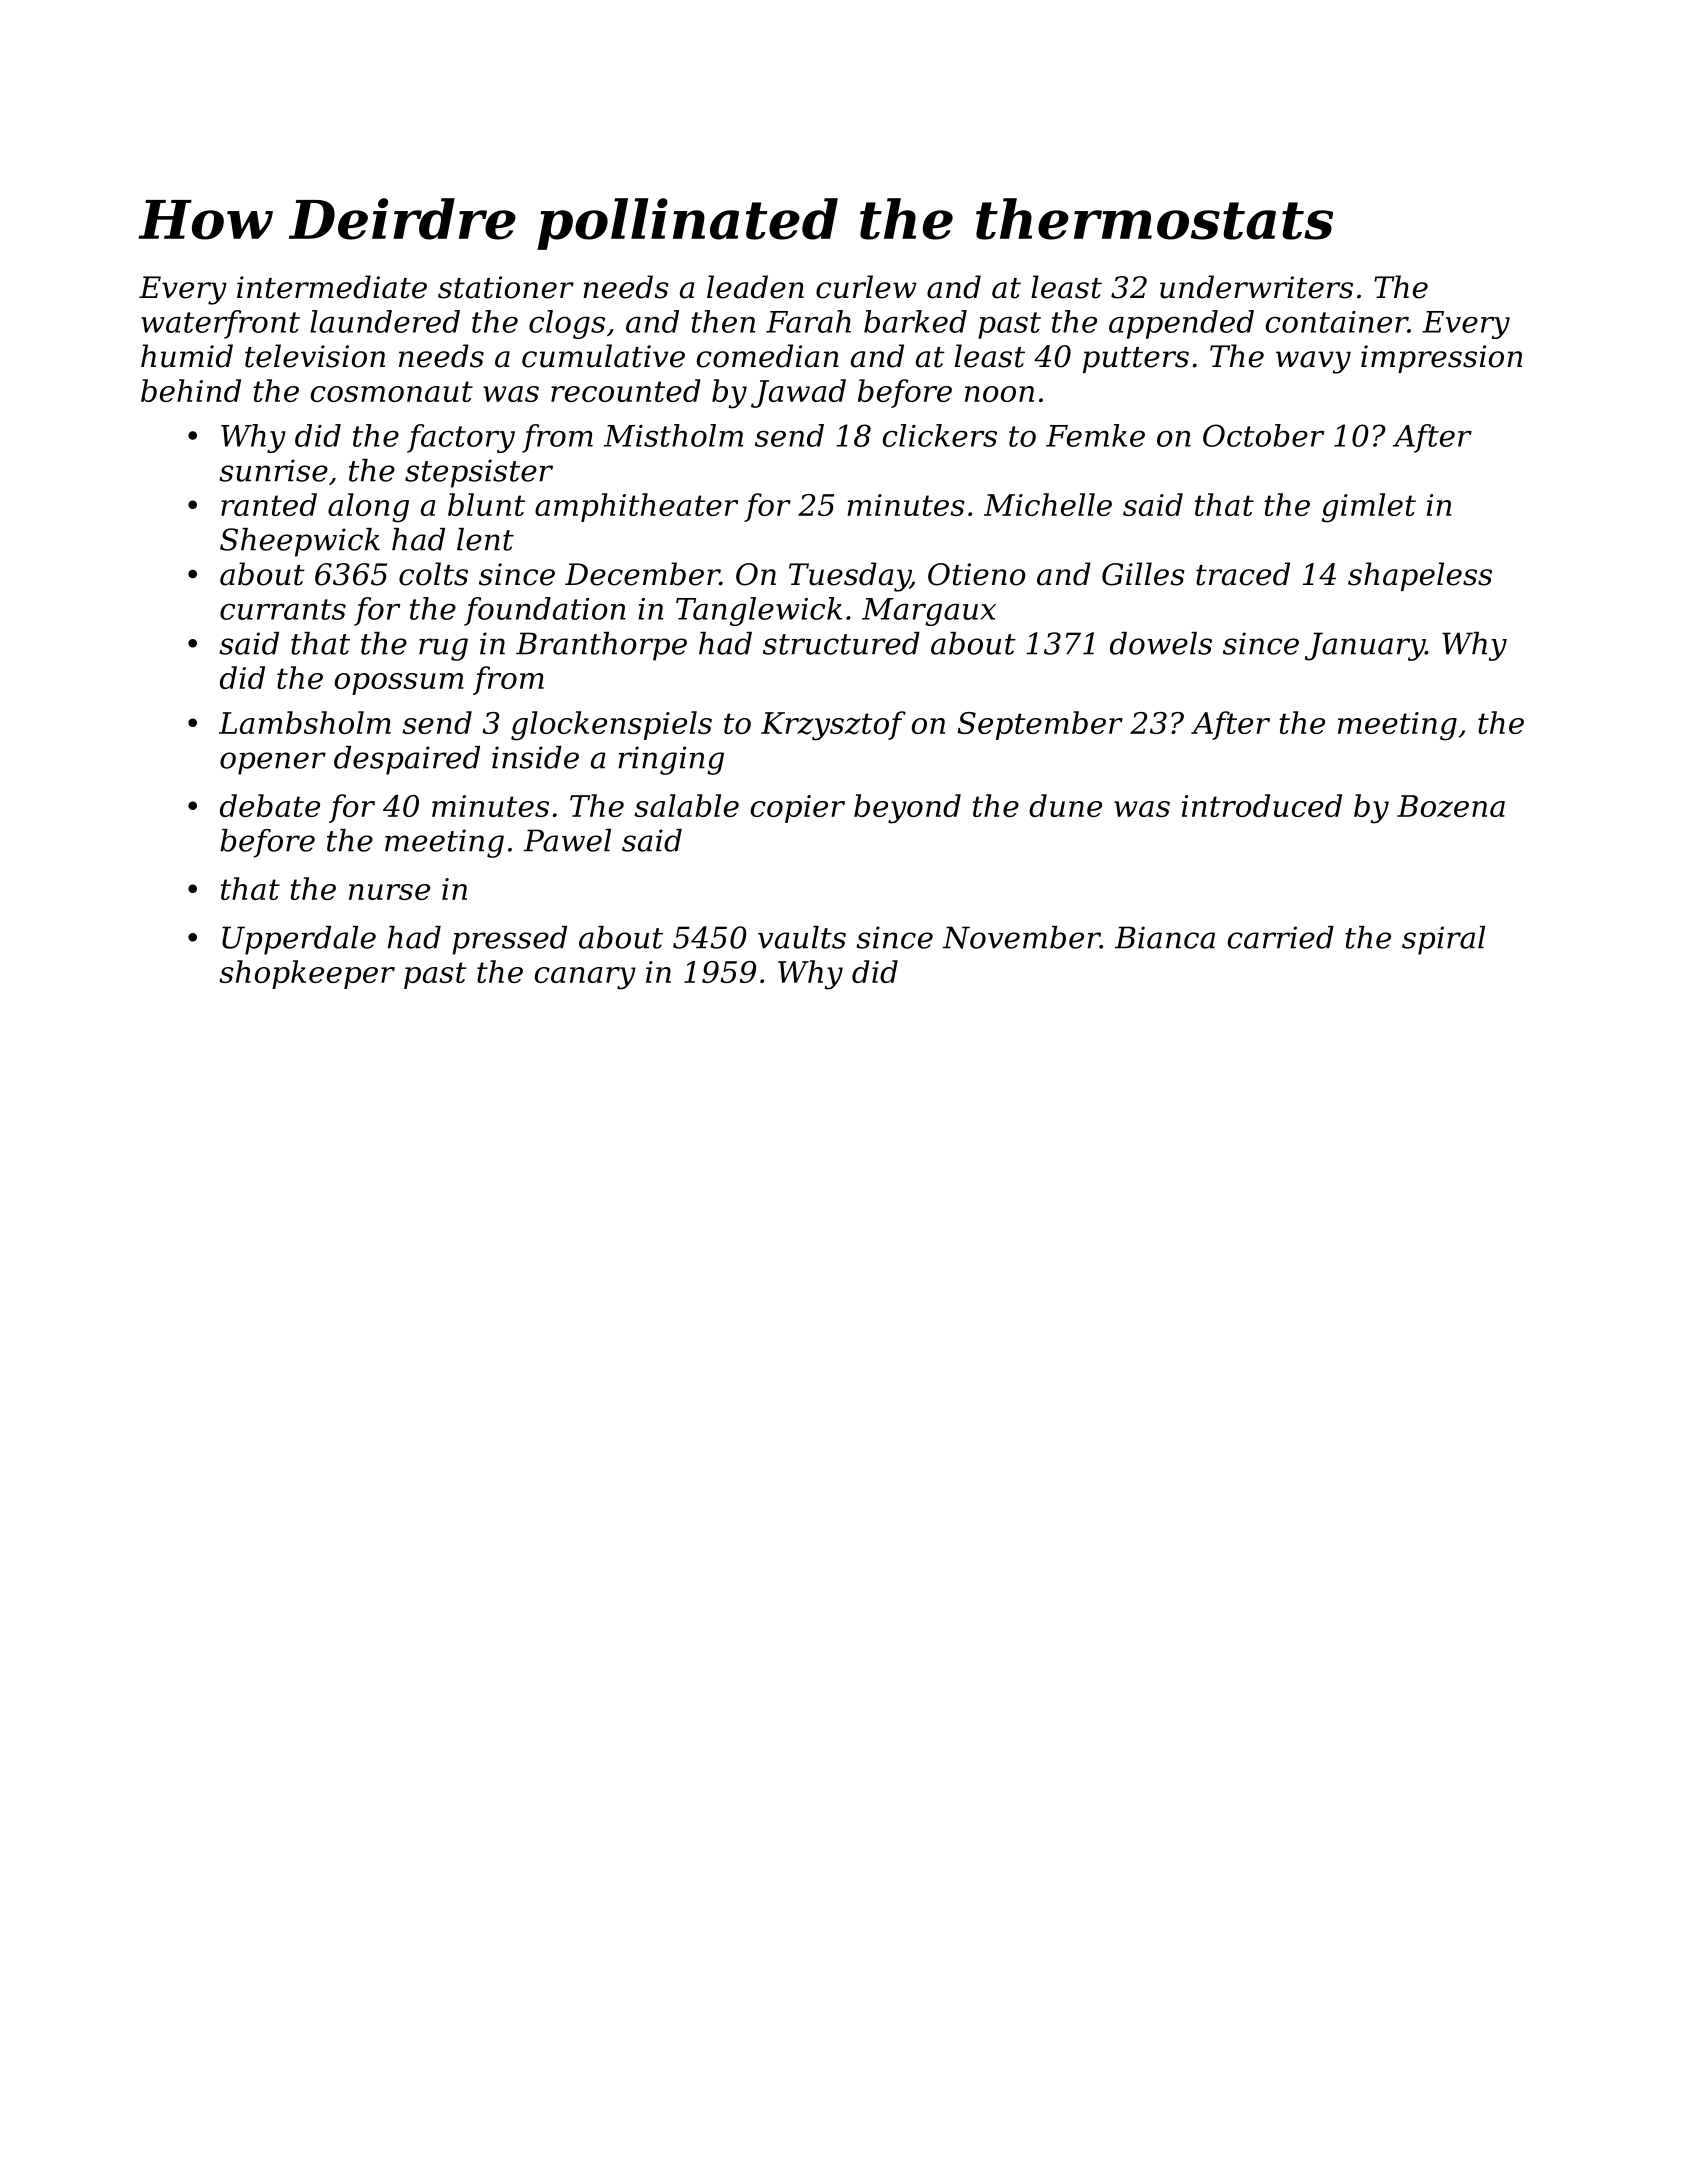  What do you see at coordinates (866, 287) in the screenshot?
I see `curlew` at bounding box center [866, 287].
